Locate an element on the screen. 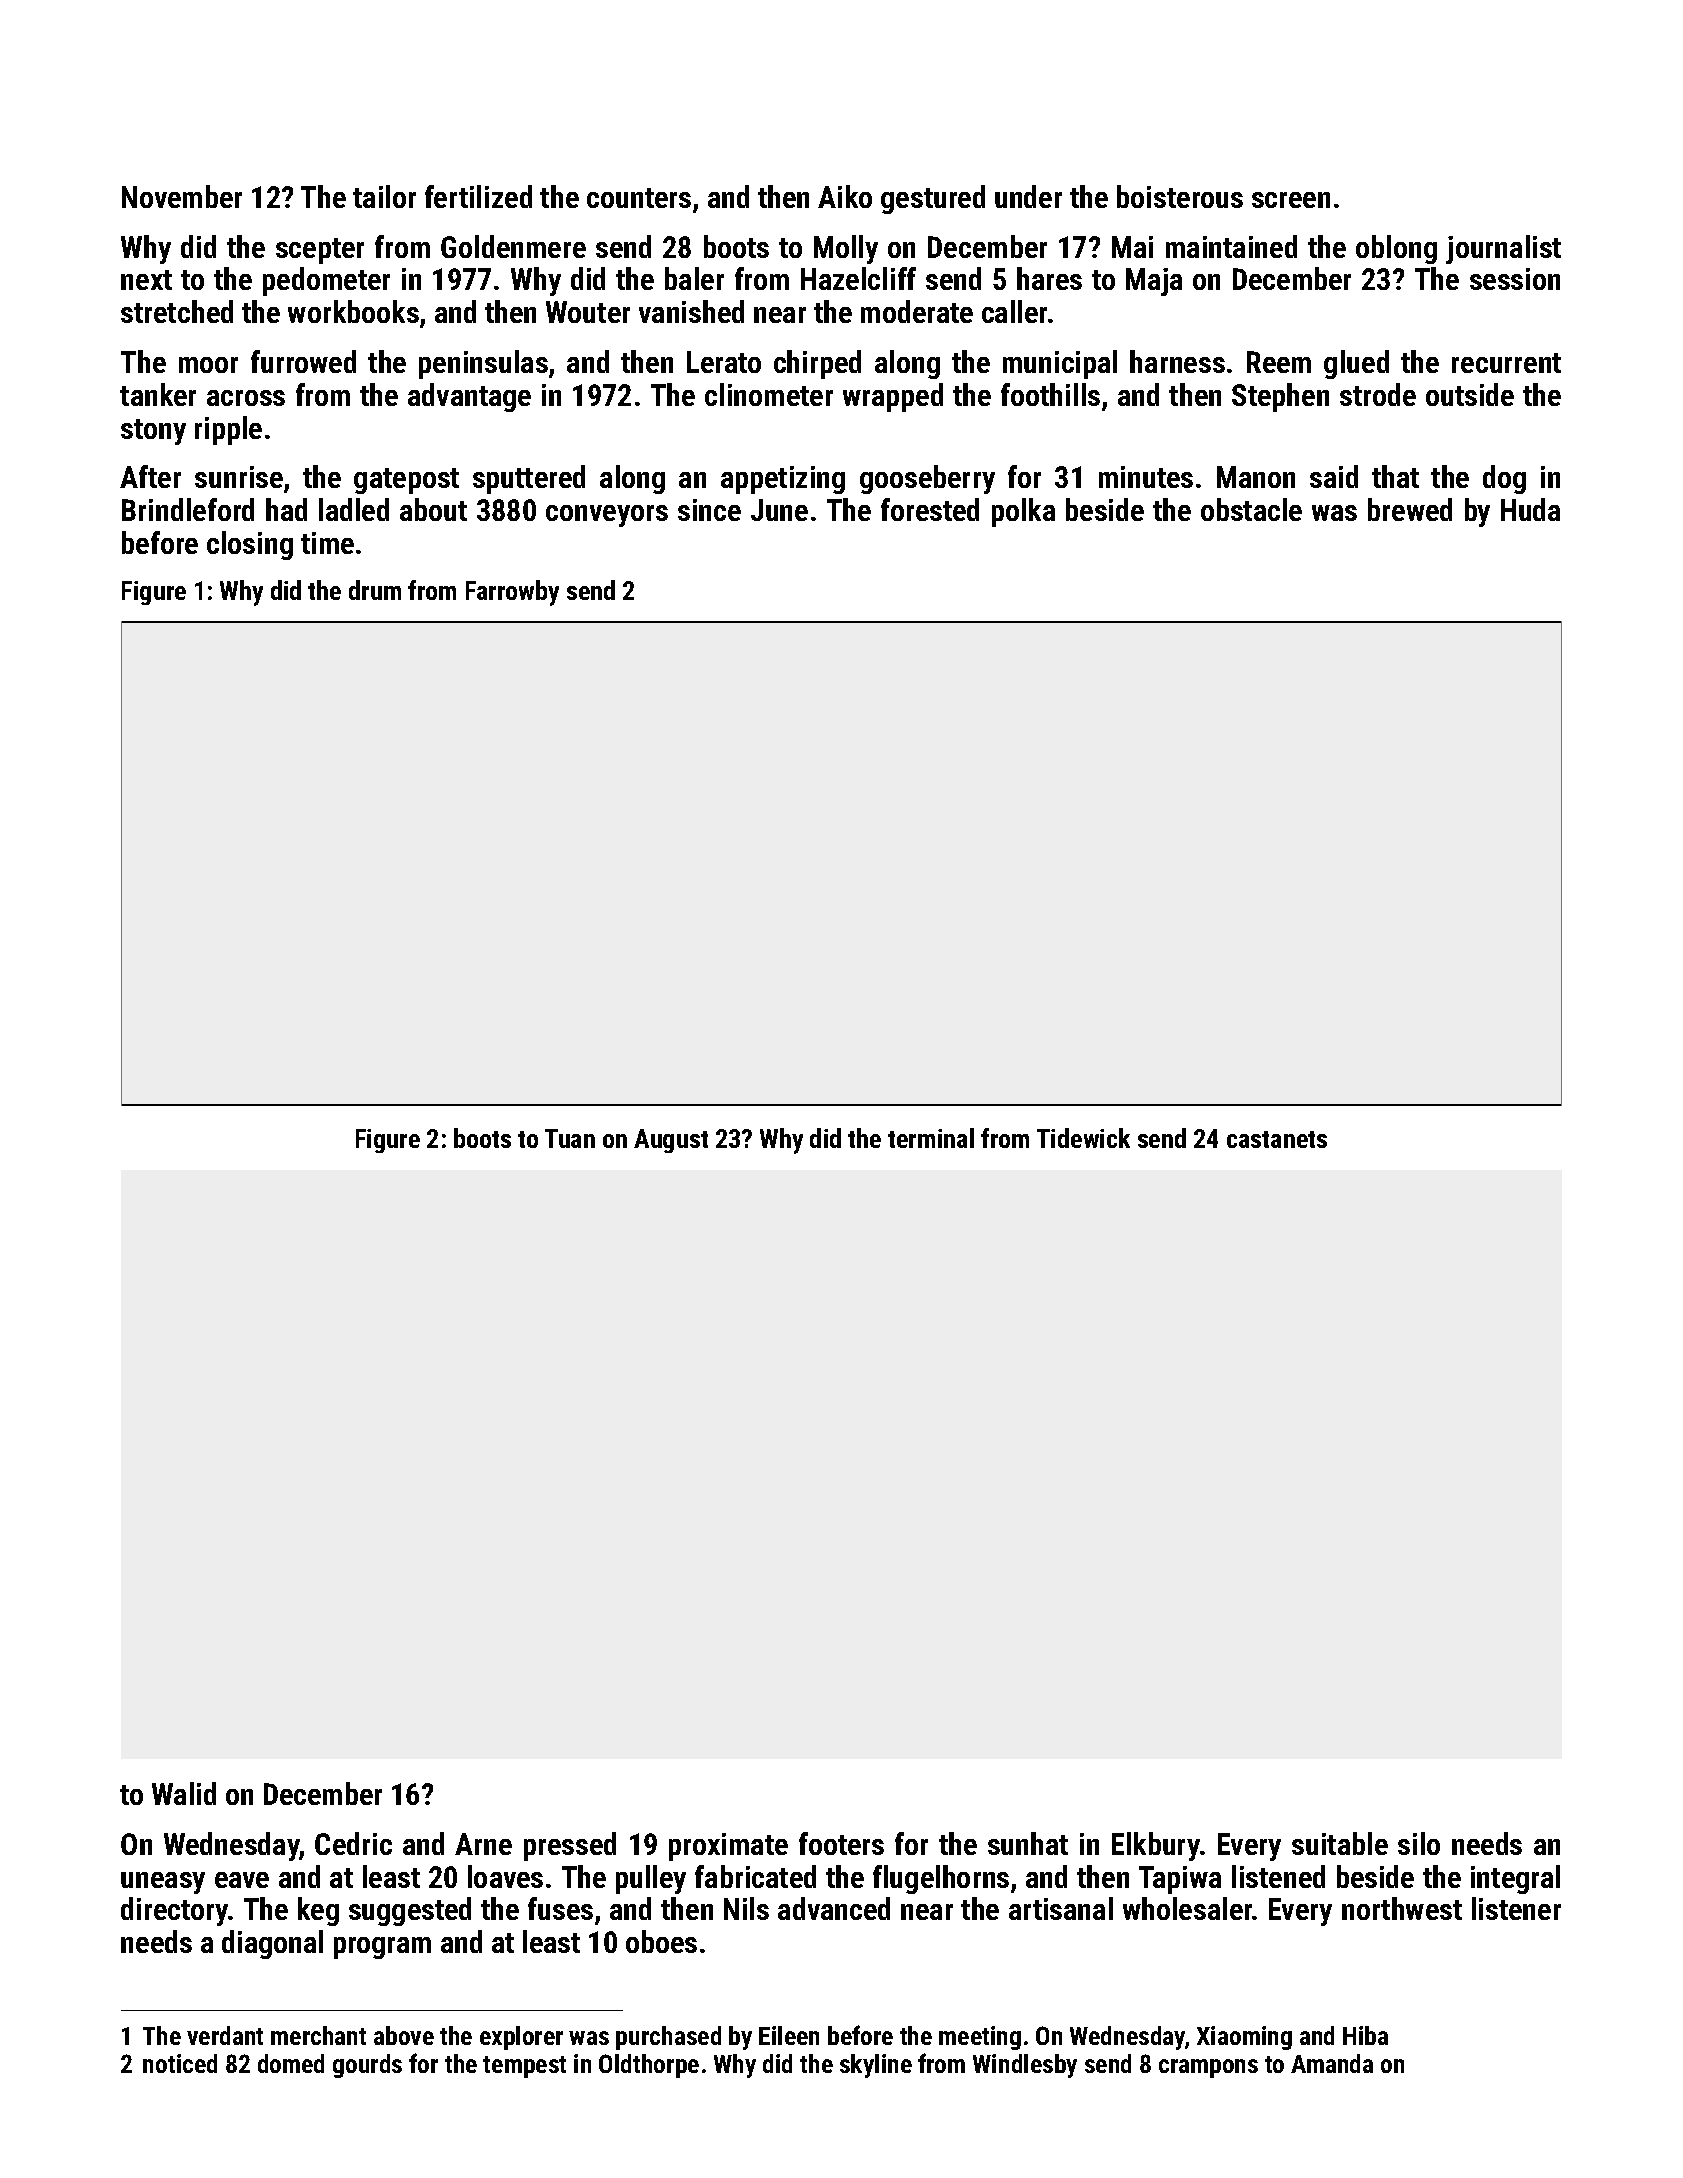 Image resolution: width=1683 pixels, height=2178 pixels. workbooks is located at coordinates (353, 311).
